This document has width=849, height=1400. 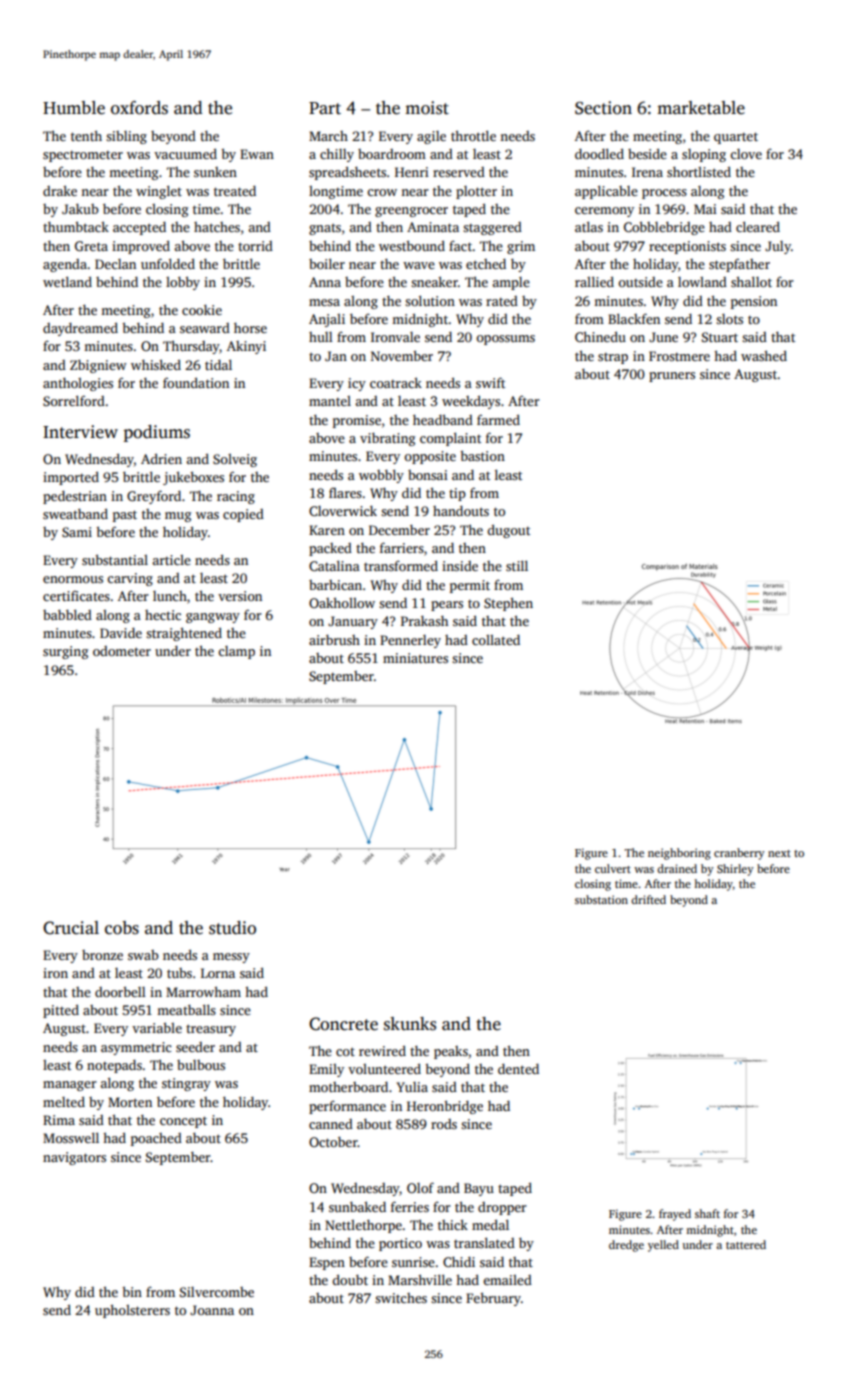 What do you see at coordinates (122, 651) in the document?
I see `odometer` at bounding box center [122, 651].
